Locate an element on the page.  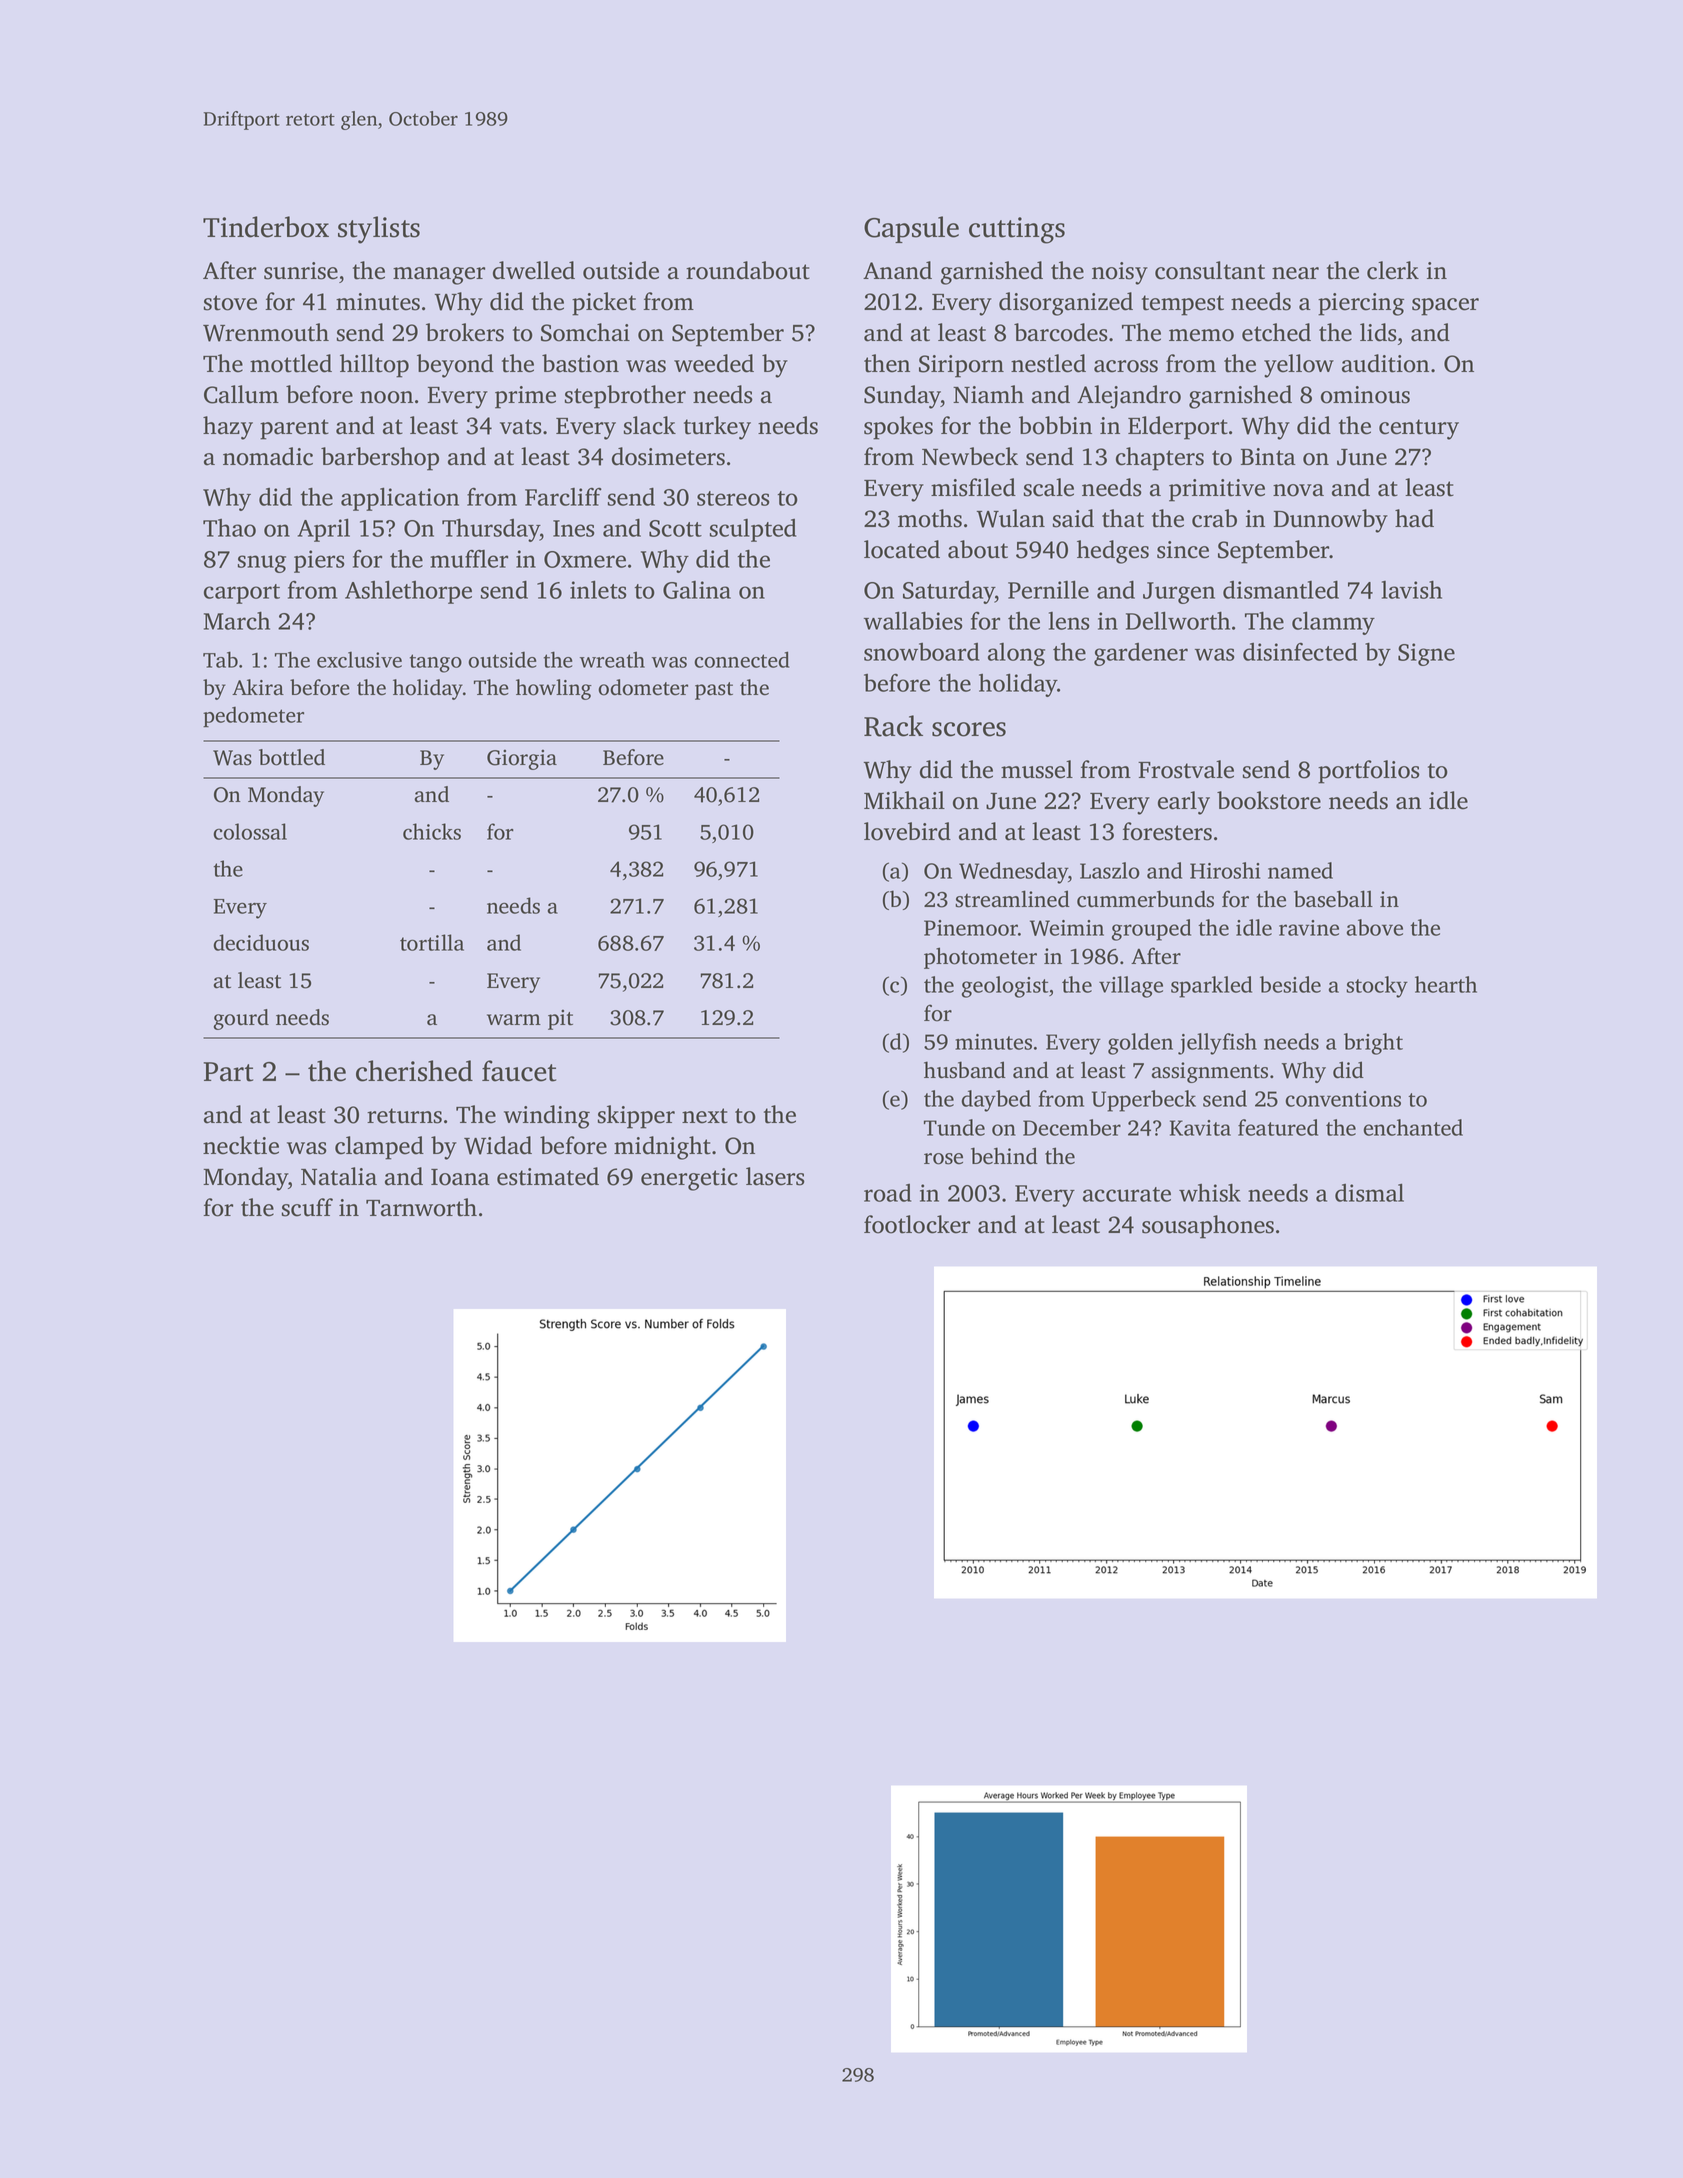
portfolios is located at coordinates (1369, 772).
